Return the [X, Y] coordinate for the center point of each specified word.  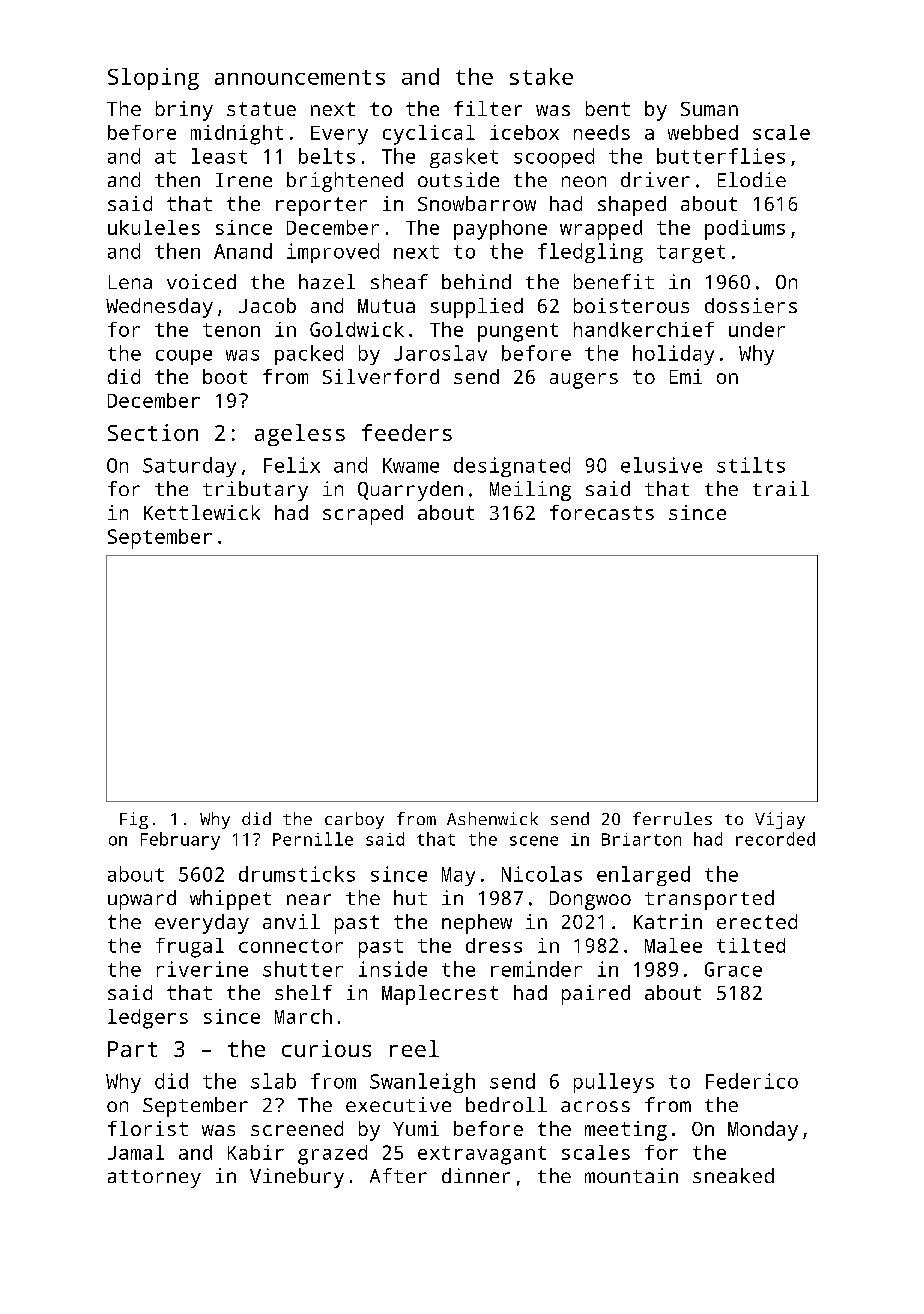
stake [541, 76]
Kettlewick [202, 512]
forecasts [602, 512]
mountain [631, 1175]
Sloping [153, 79]
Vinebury [297, 1178]
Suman [709, 109]
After [398, 1175]
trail [781, 488]
